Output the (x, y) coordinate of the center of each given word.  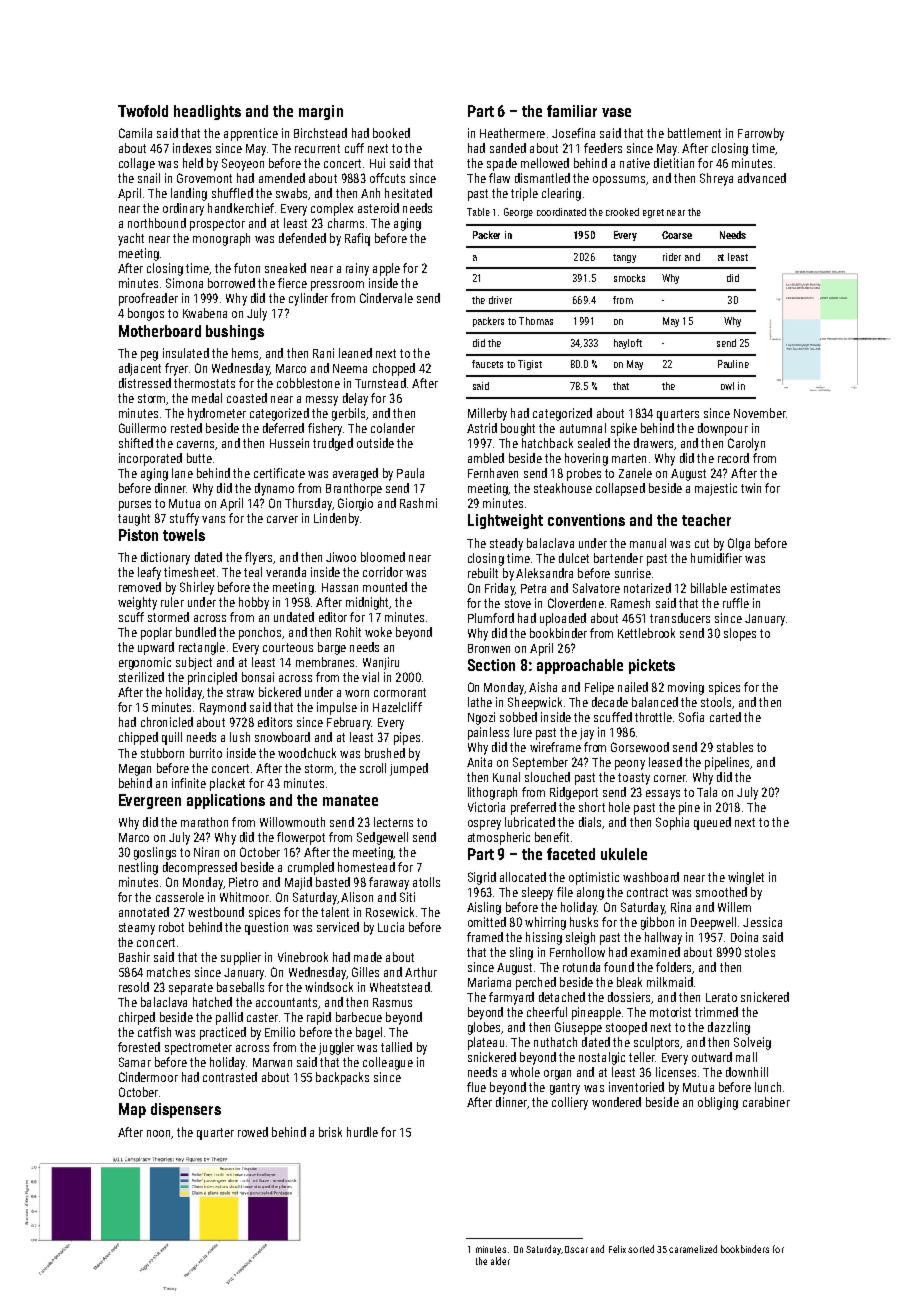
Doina (744, 937)
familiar (572, 111)
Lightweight (505, 521)
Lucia (391, 927)
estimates (755, 588)
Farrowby (761, 134)
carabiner (766, 1102)
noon (159, 1134)
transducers (680, 618)
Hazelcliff (397, 707)
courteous (288, 647)
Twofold (143, 111)
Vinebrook (303, 957)
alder (500, 1261)
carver (282, 519)
